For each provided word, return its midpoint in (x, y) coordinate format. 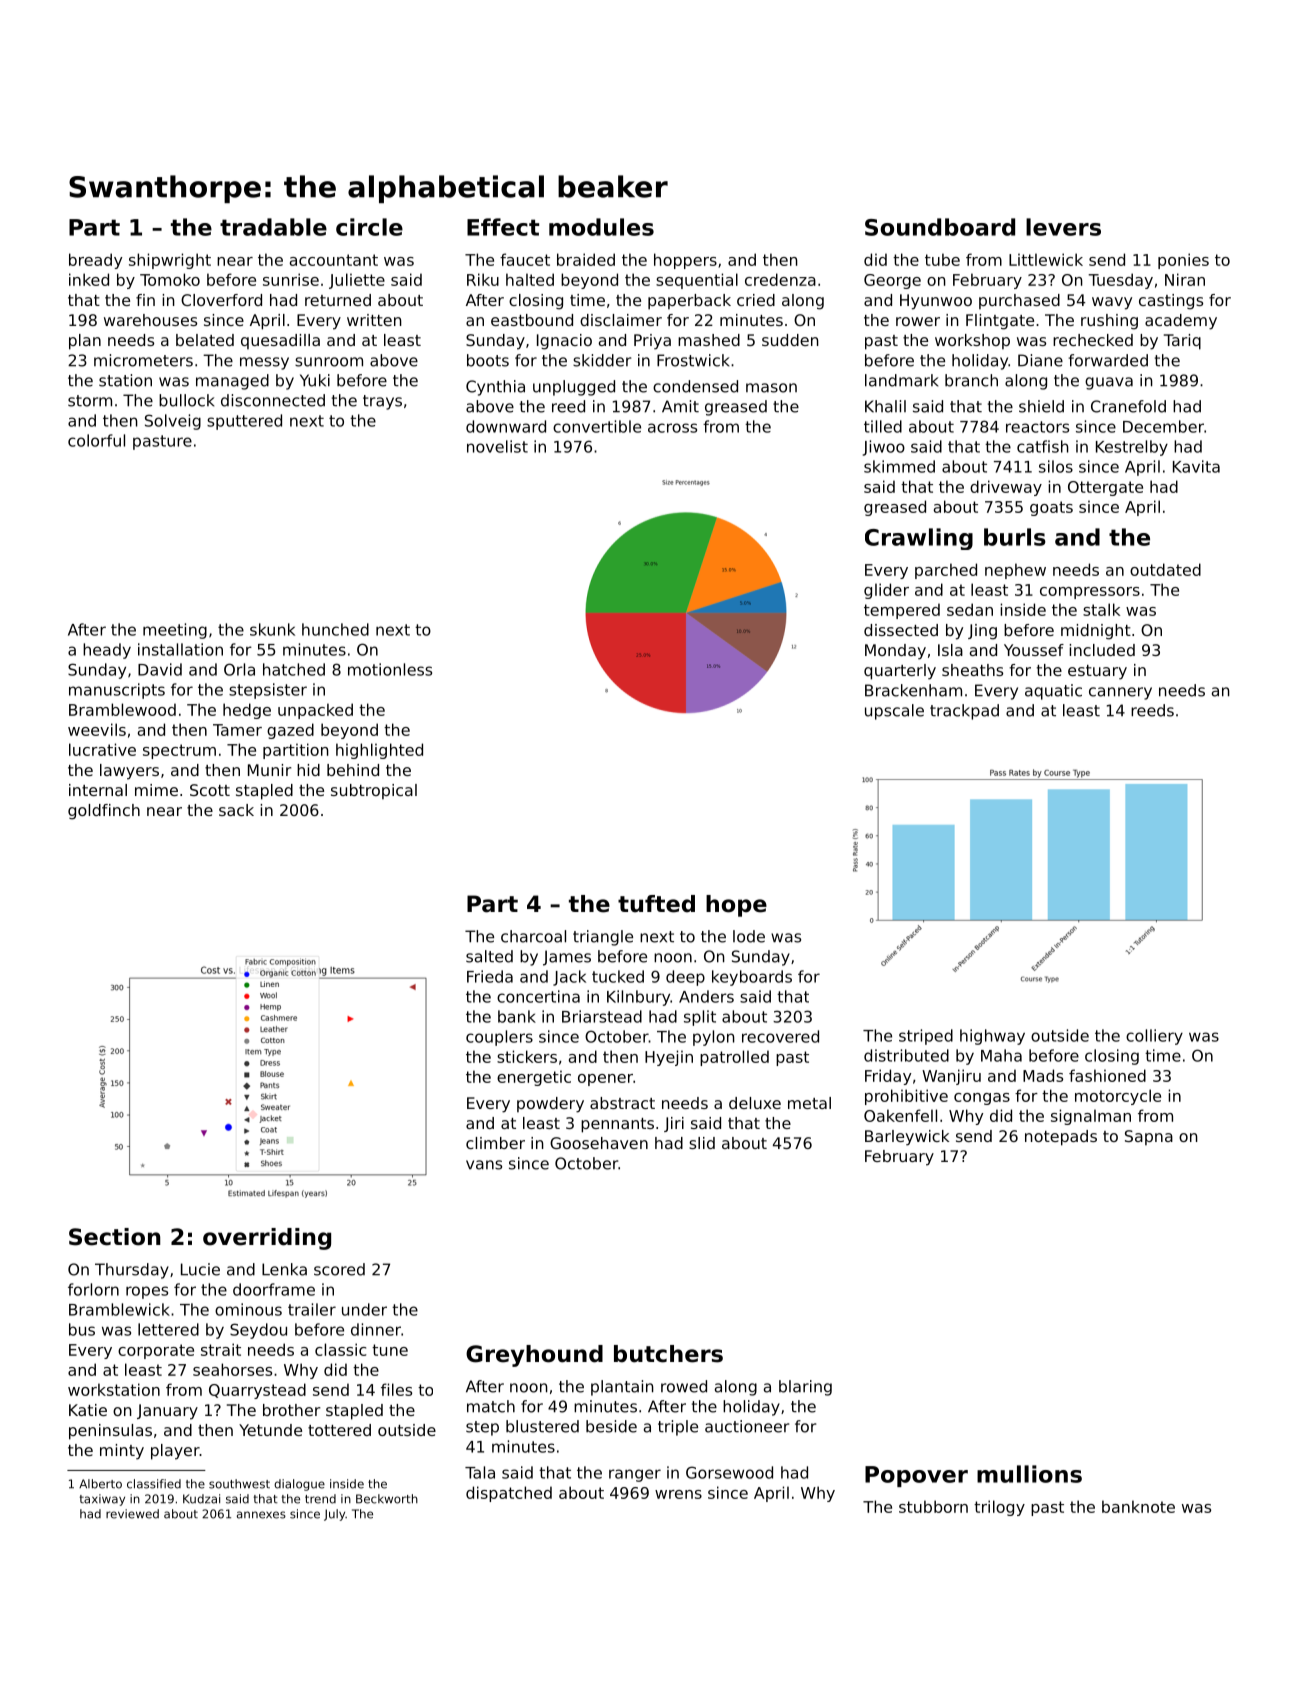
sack (236, 810)
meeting (175, 631)
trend (320, 1499)
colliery (1154, 1037)
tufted (656, 904)
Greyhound (534, 1356)
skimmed (899, 466)
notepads (1061, 1138)
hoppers (685, 261)
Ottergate (1105, 488)
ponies (1183, 261)
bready (95, 261)
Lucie (200, 1269)
